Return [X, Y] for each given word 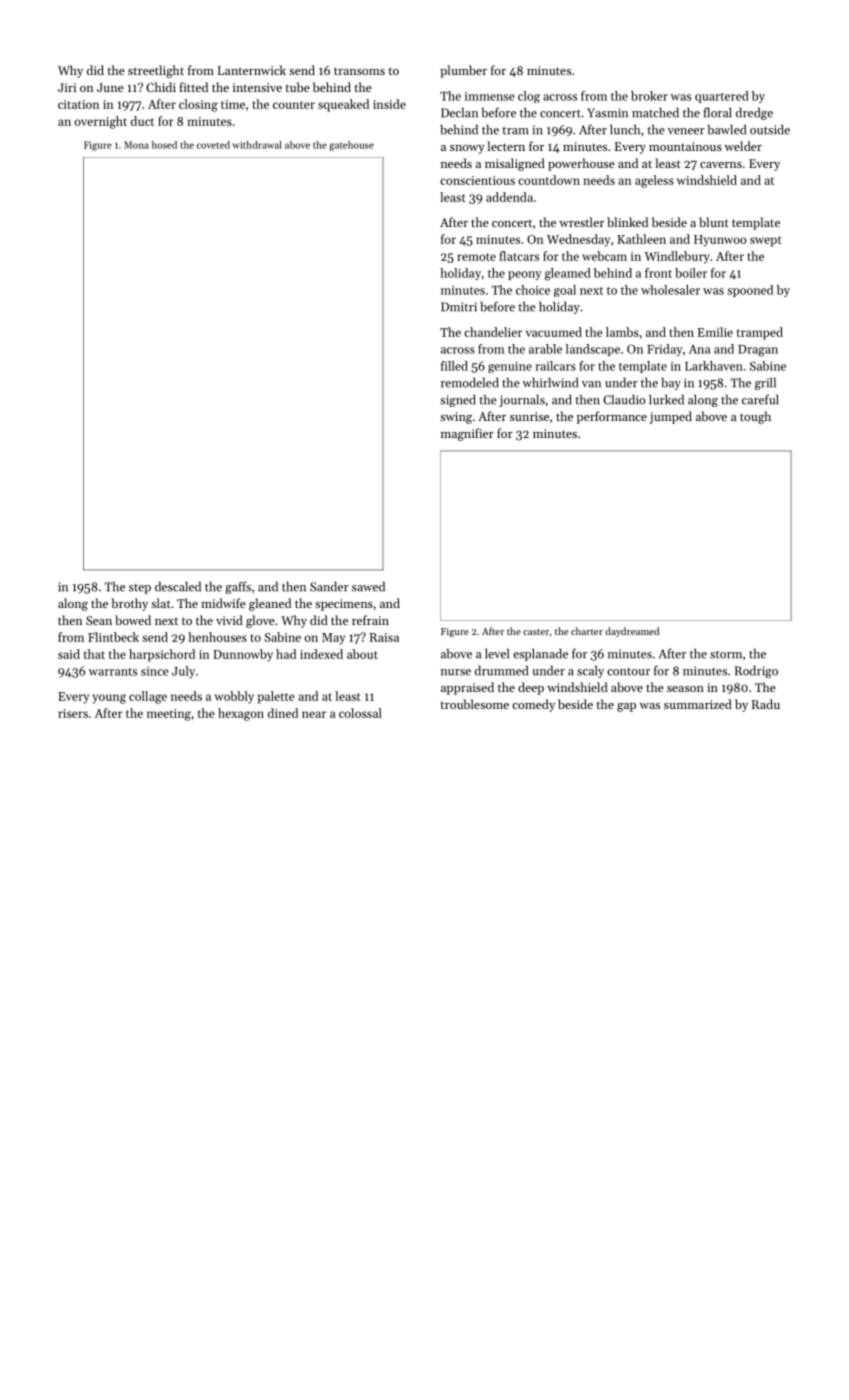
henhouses [217, 637]
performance [612, 417]
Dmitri [459, 307]
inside [389, 104]
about [362, 654]
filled [454, 366]
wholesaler [670, 290]
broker [649, 96]
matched [655, 113]
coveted [213, 145]
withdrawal [257, 145]
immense [490, 96]
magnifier [467, 434]
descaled [178, 586]
